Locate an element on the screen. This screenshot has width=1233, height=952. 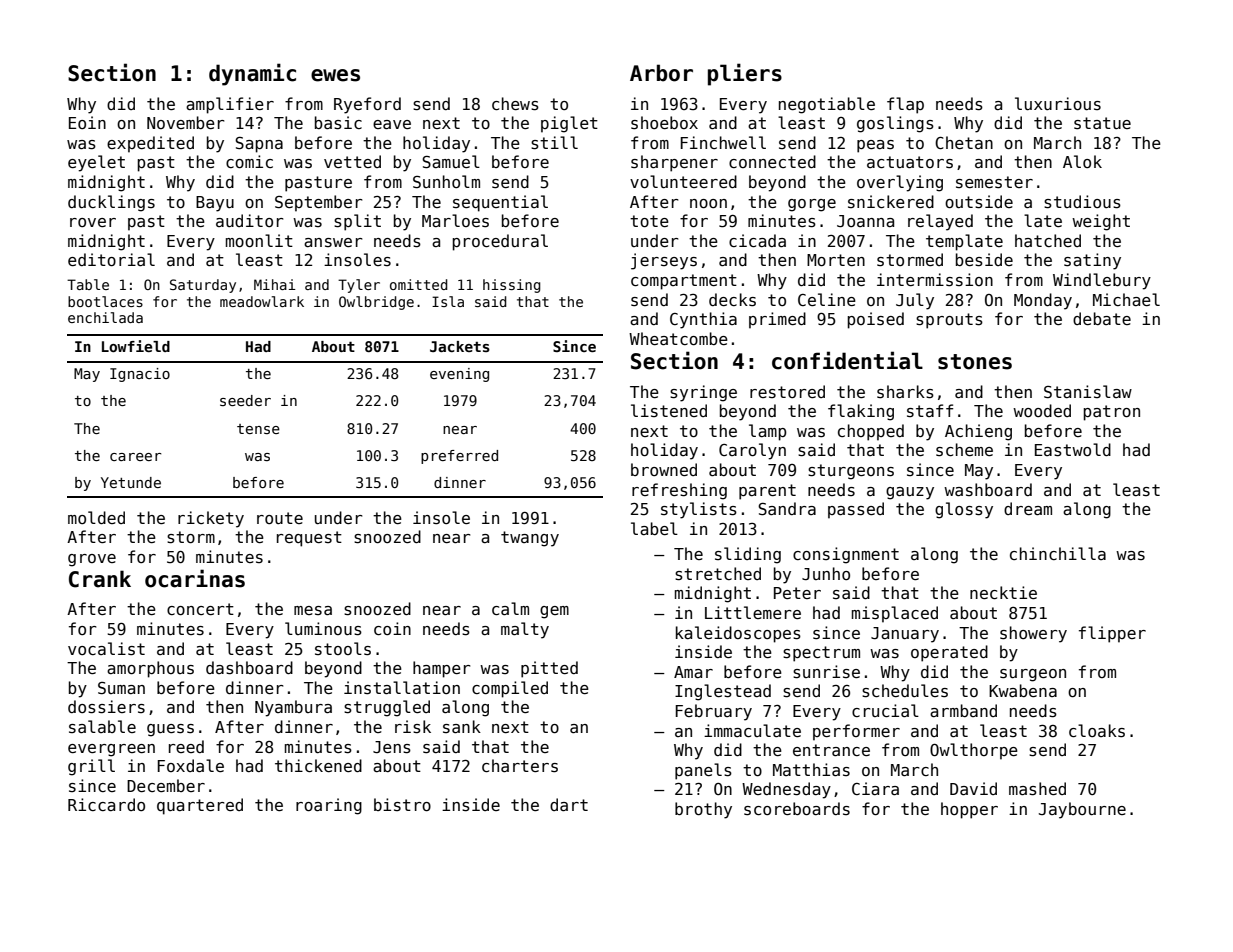
Eastwold is located at coordinates (1073, 450).
